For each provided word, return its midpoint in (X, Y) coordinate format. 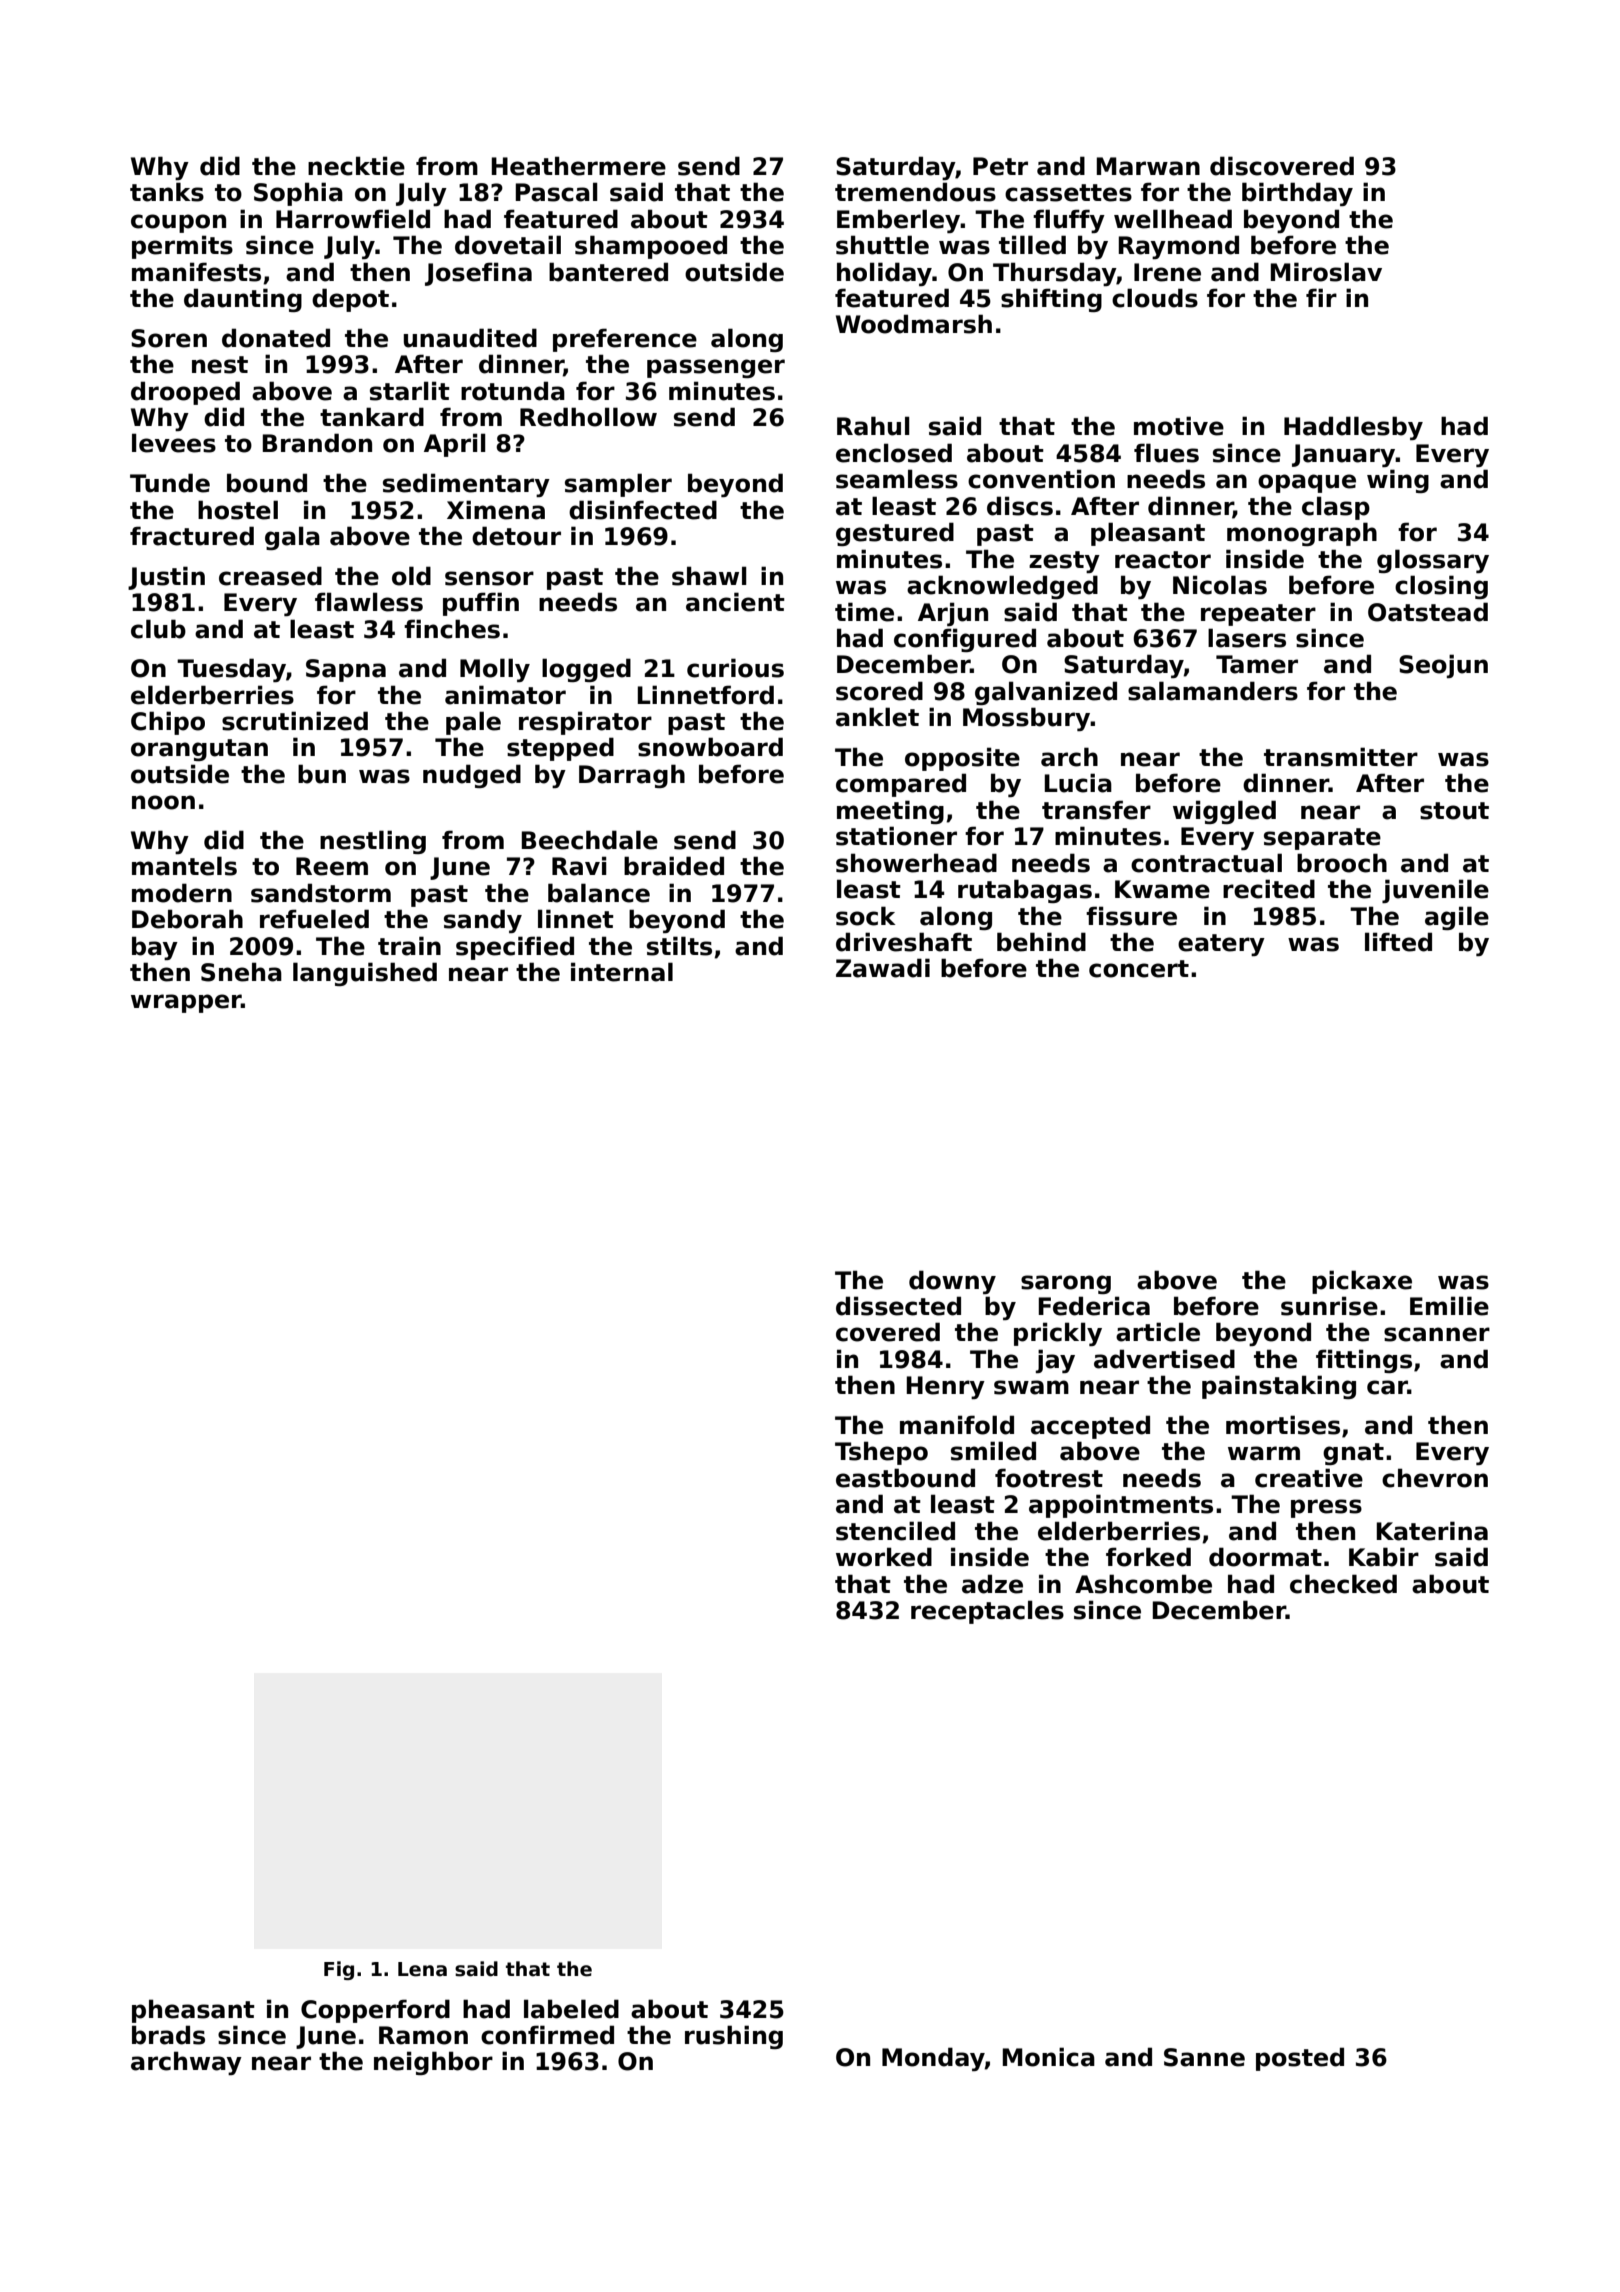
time (864, 612)
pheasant (193, 2011)
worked (884, 1557)
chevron (1435, 1478)
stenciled (895, 1531)
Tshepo (881, 1453)
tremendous (915, 192)
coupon (178, 223)
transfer (1096, 810)
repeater (1258, 615)
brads (168, 2035)
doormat (1265, 1557)
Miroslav (1326, 272)
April (455, 445)
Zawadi (883, 968)
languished (365, 974)
